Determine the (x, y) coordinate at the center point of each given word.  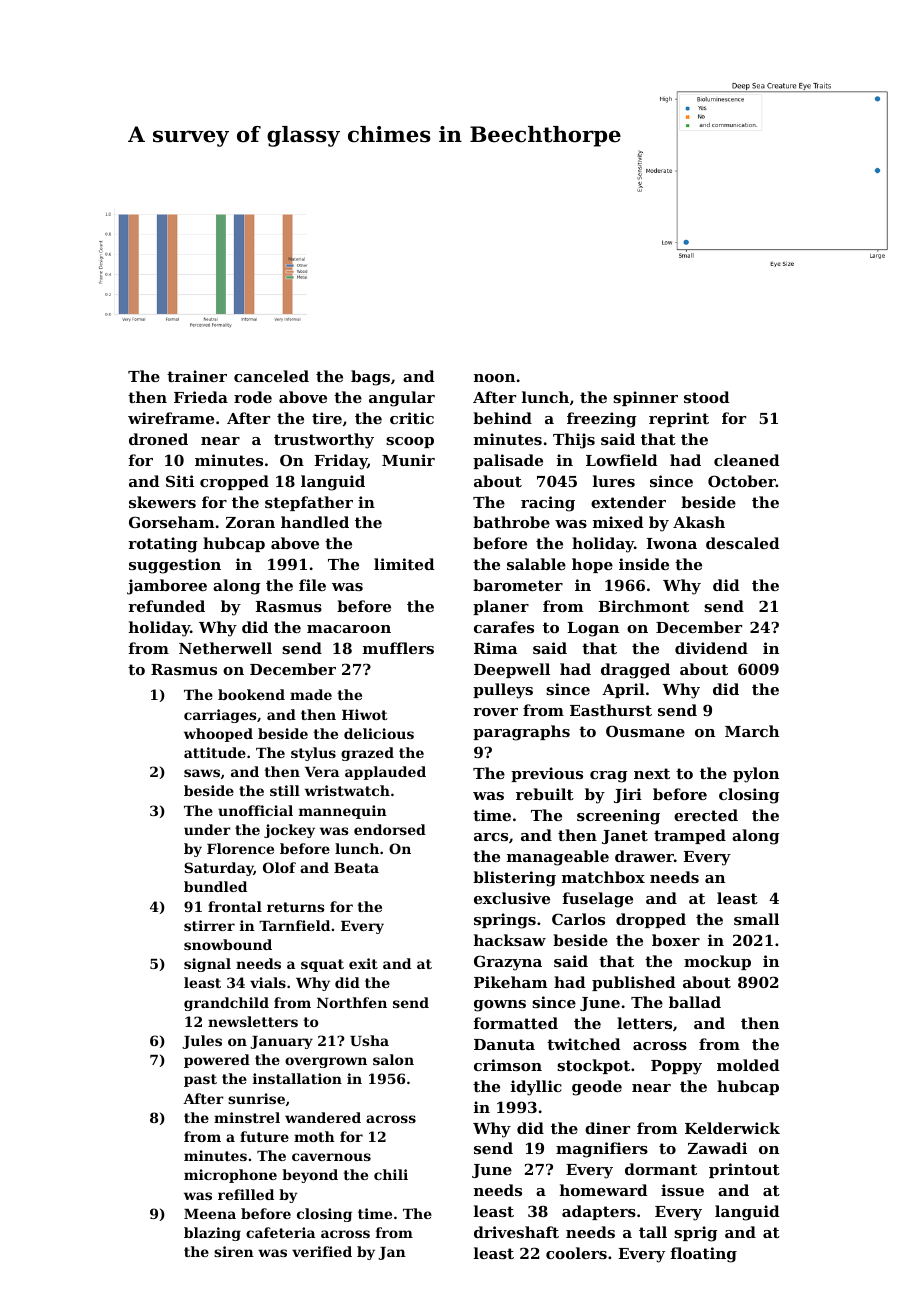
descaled (743, 543)
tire (327, 418)
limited (404, 564)
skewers (162, 502)
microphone (230, 1176)
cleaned (747, 460)
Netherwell (225, 648)
